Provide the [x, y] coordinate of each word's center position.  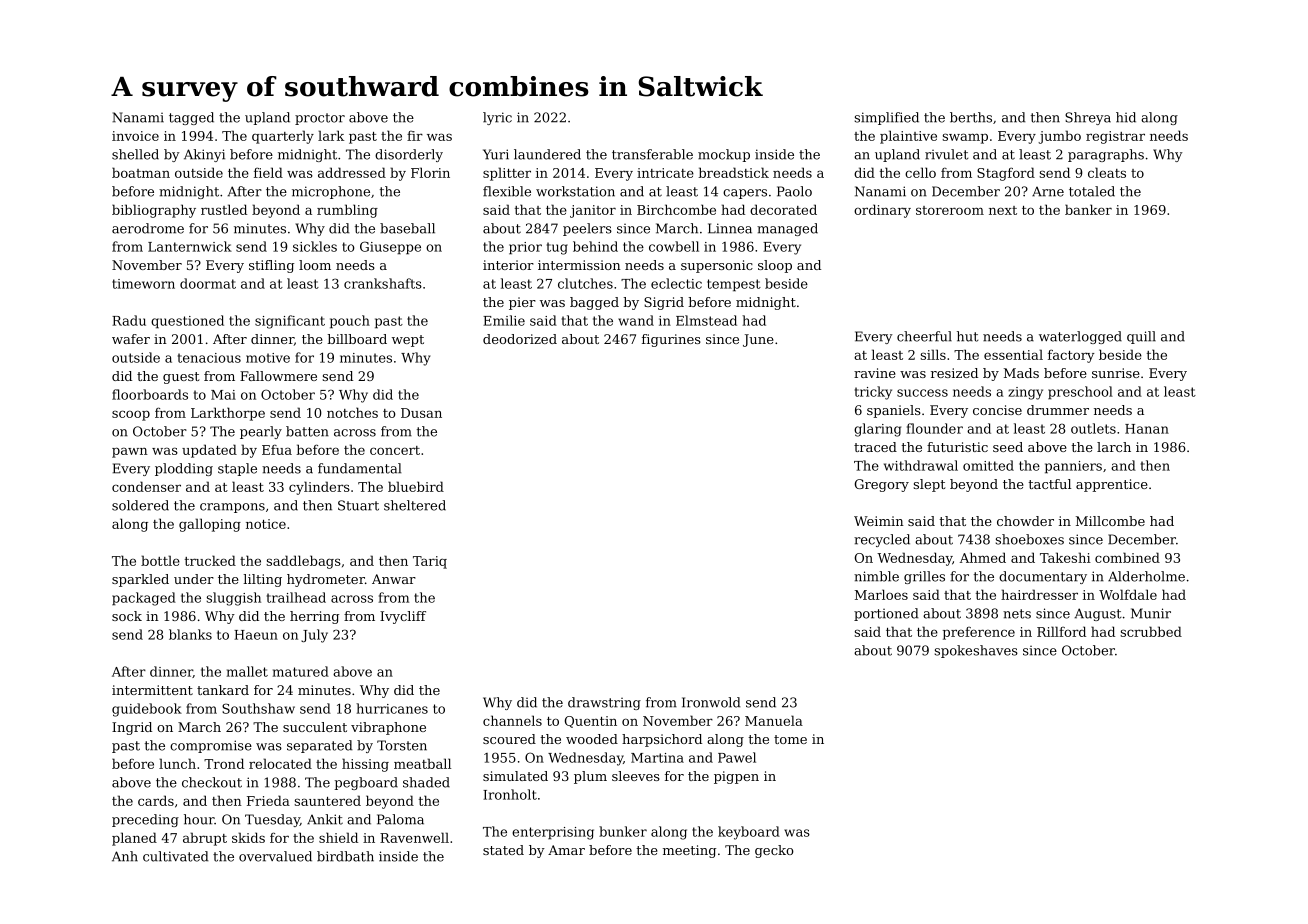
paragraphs [1106, 155]
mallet [247, 671]
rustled [224, 209]
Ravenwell [414, 837]
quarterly [283, 137]
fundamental [360, 468]
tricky [873, 393]
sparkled [140, 580]
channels [512, 720]
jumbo [1059, 137]
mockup [724, 155]
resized [954, 373]
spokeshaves [976, 651]
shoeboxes [1030, 539]
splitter [507, 174]
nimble [876, 576]
